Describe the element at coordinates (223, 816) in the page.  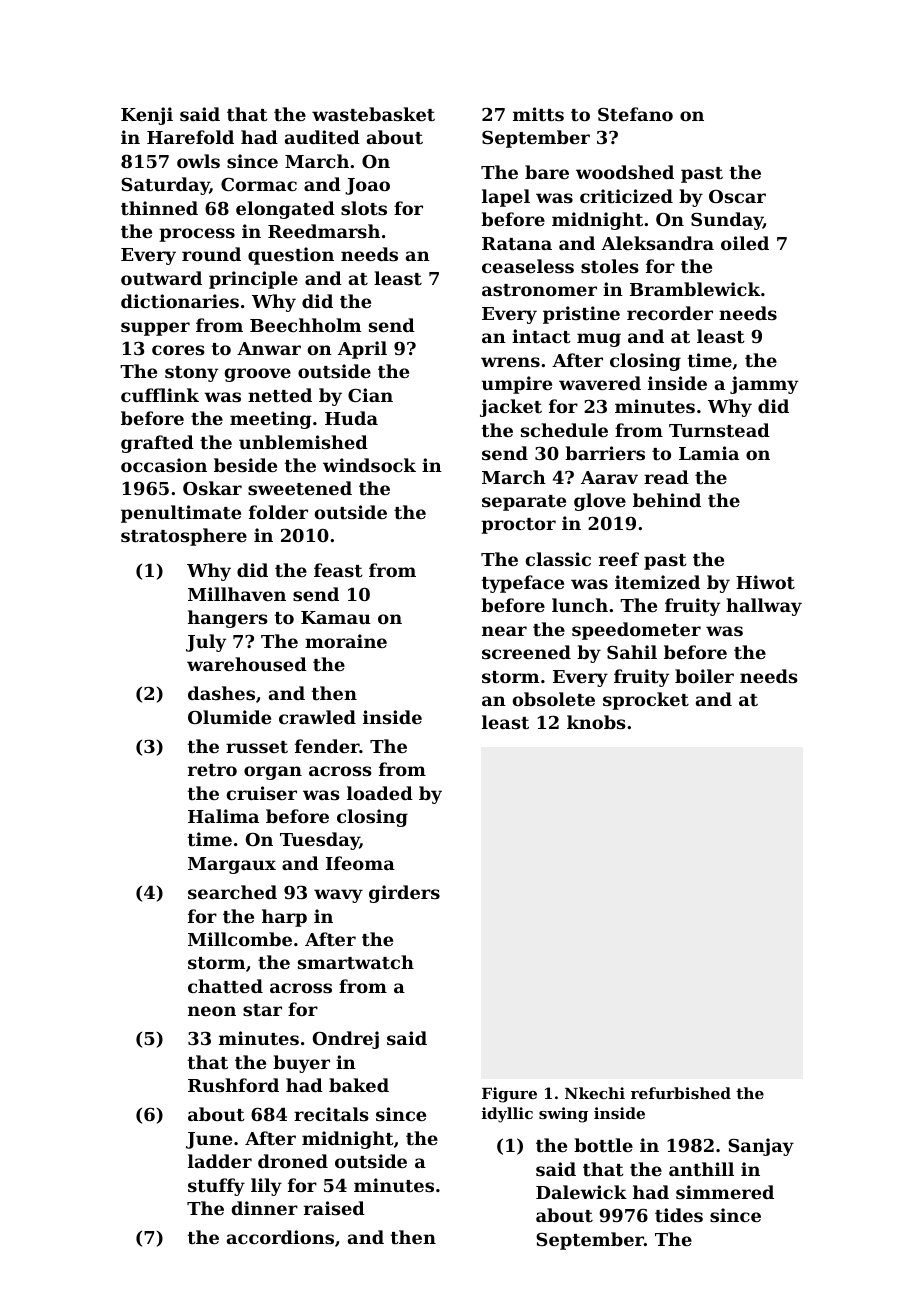
I see `Halima` at that location.
